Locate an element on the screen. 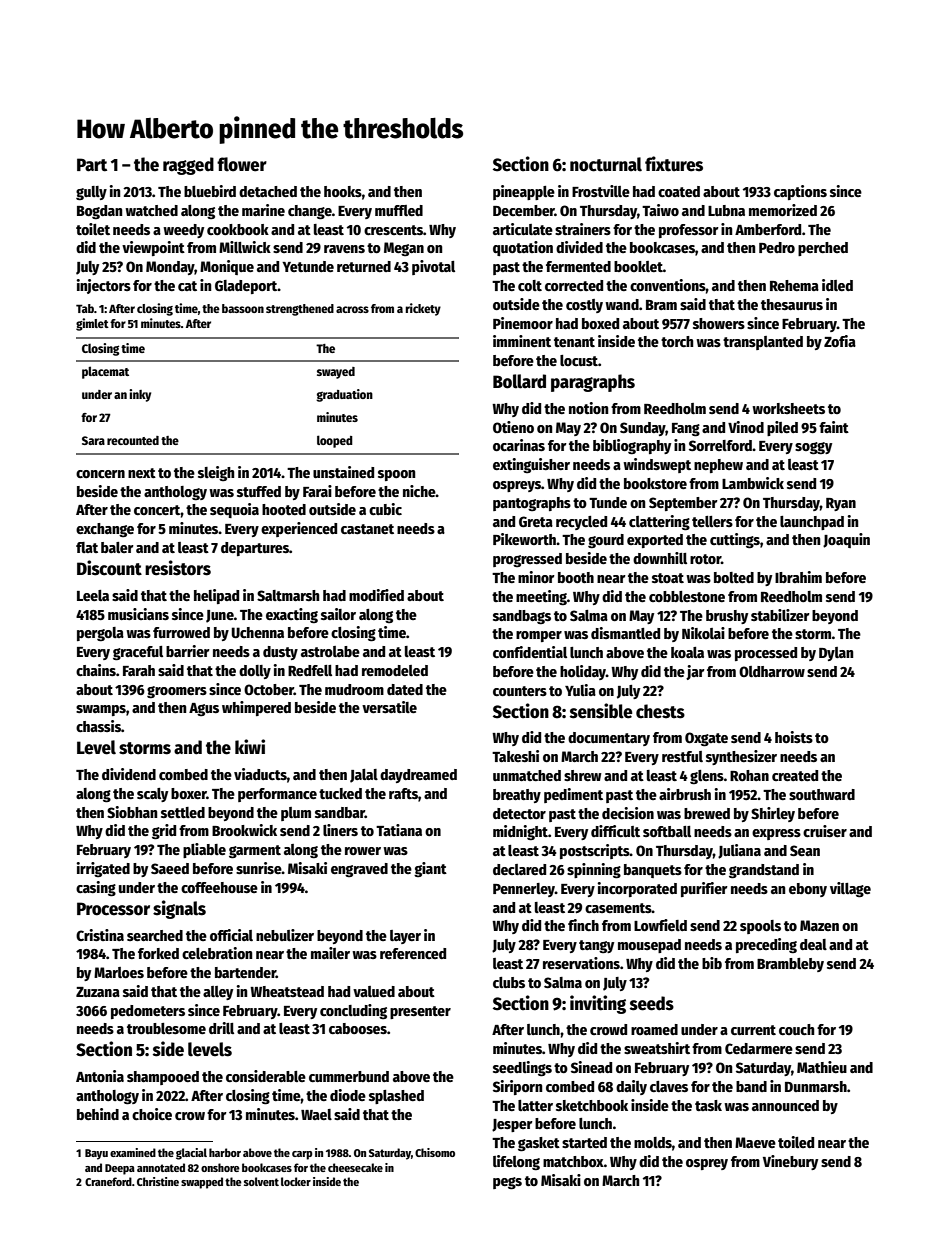 This screenshot has height=1233, width=952. hooks is located at coordinates (343, 191).
